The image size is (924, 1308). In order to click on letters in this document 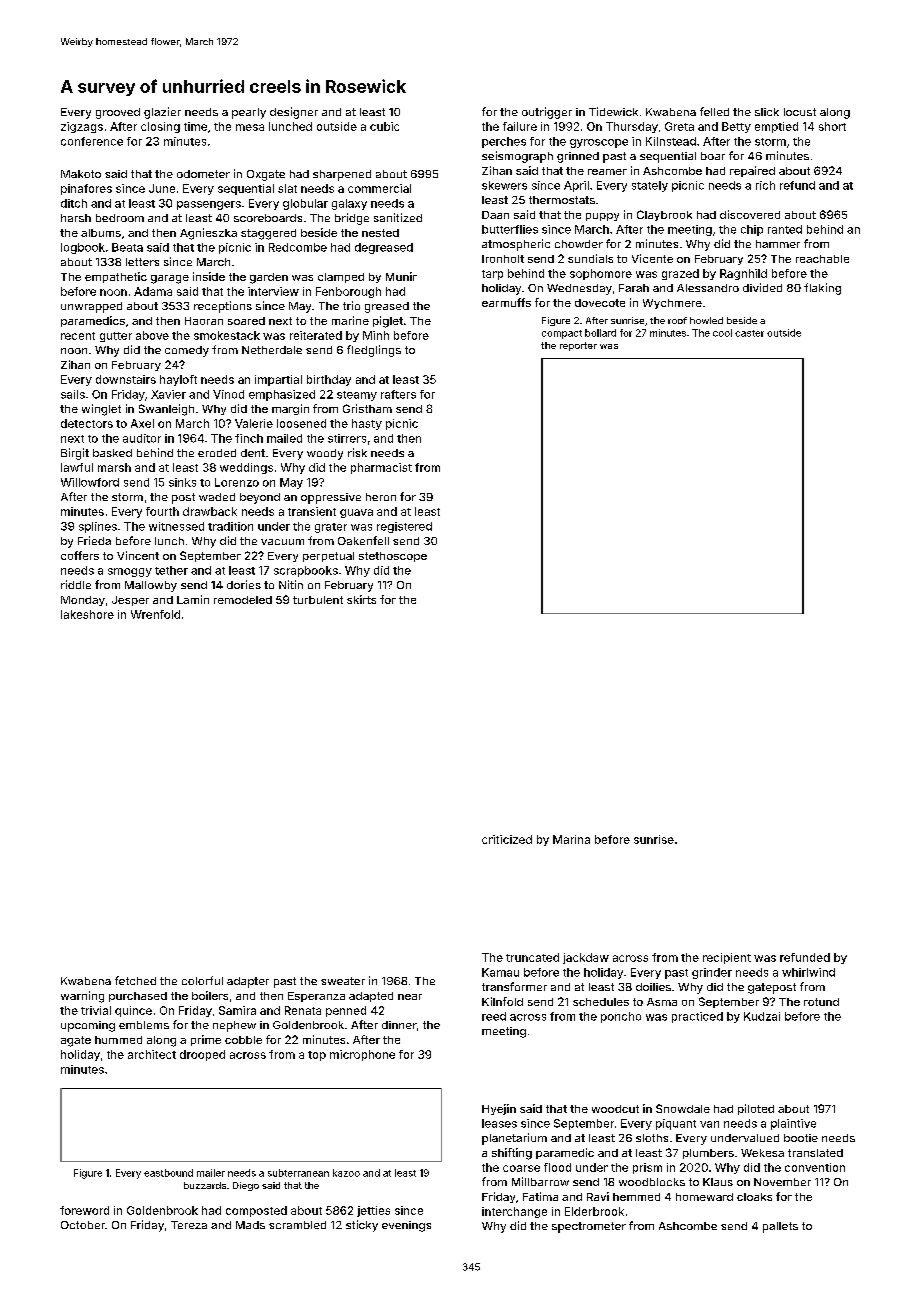, I will do `click(142, 262)`.
